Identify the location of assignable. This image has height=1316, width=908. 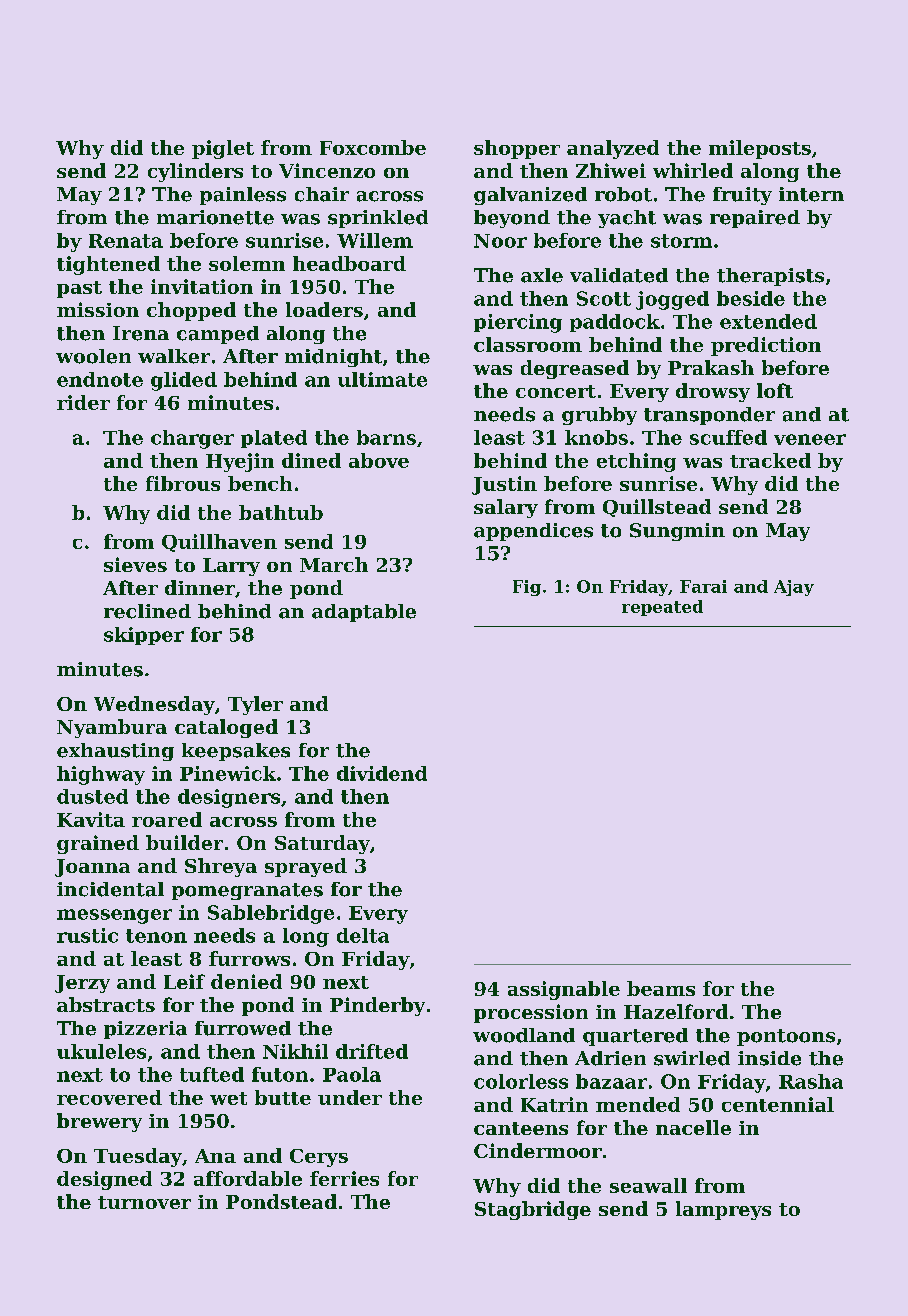
(564, 990).
